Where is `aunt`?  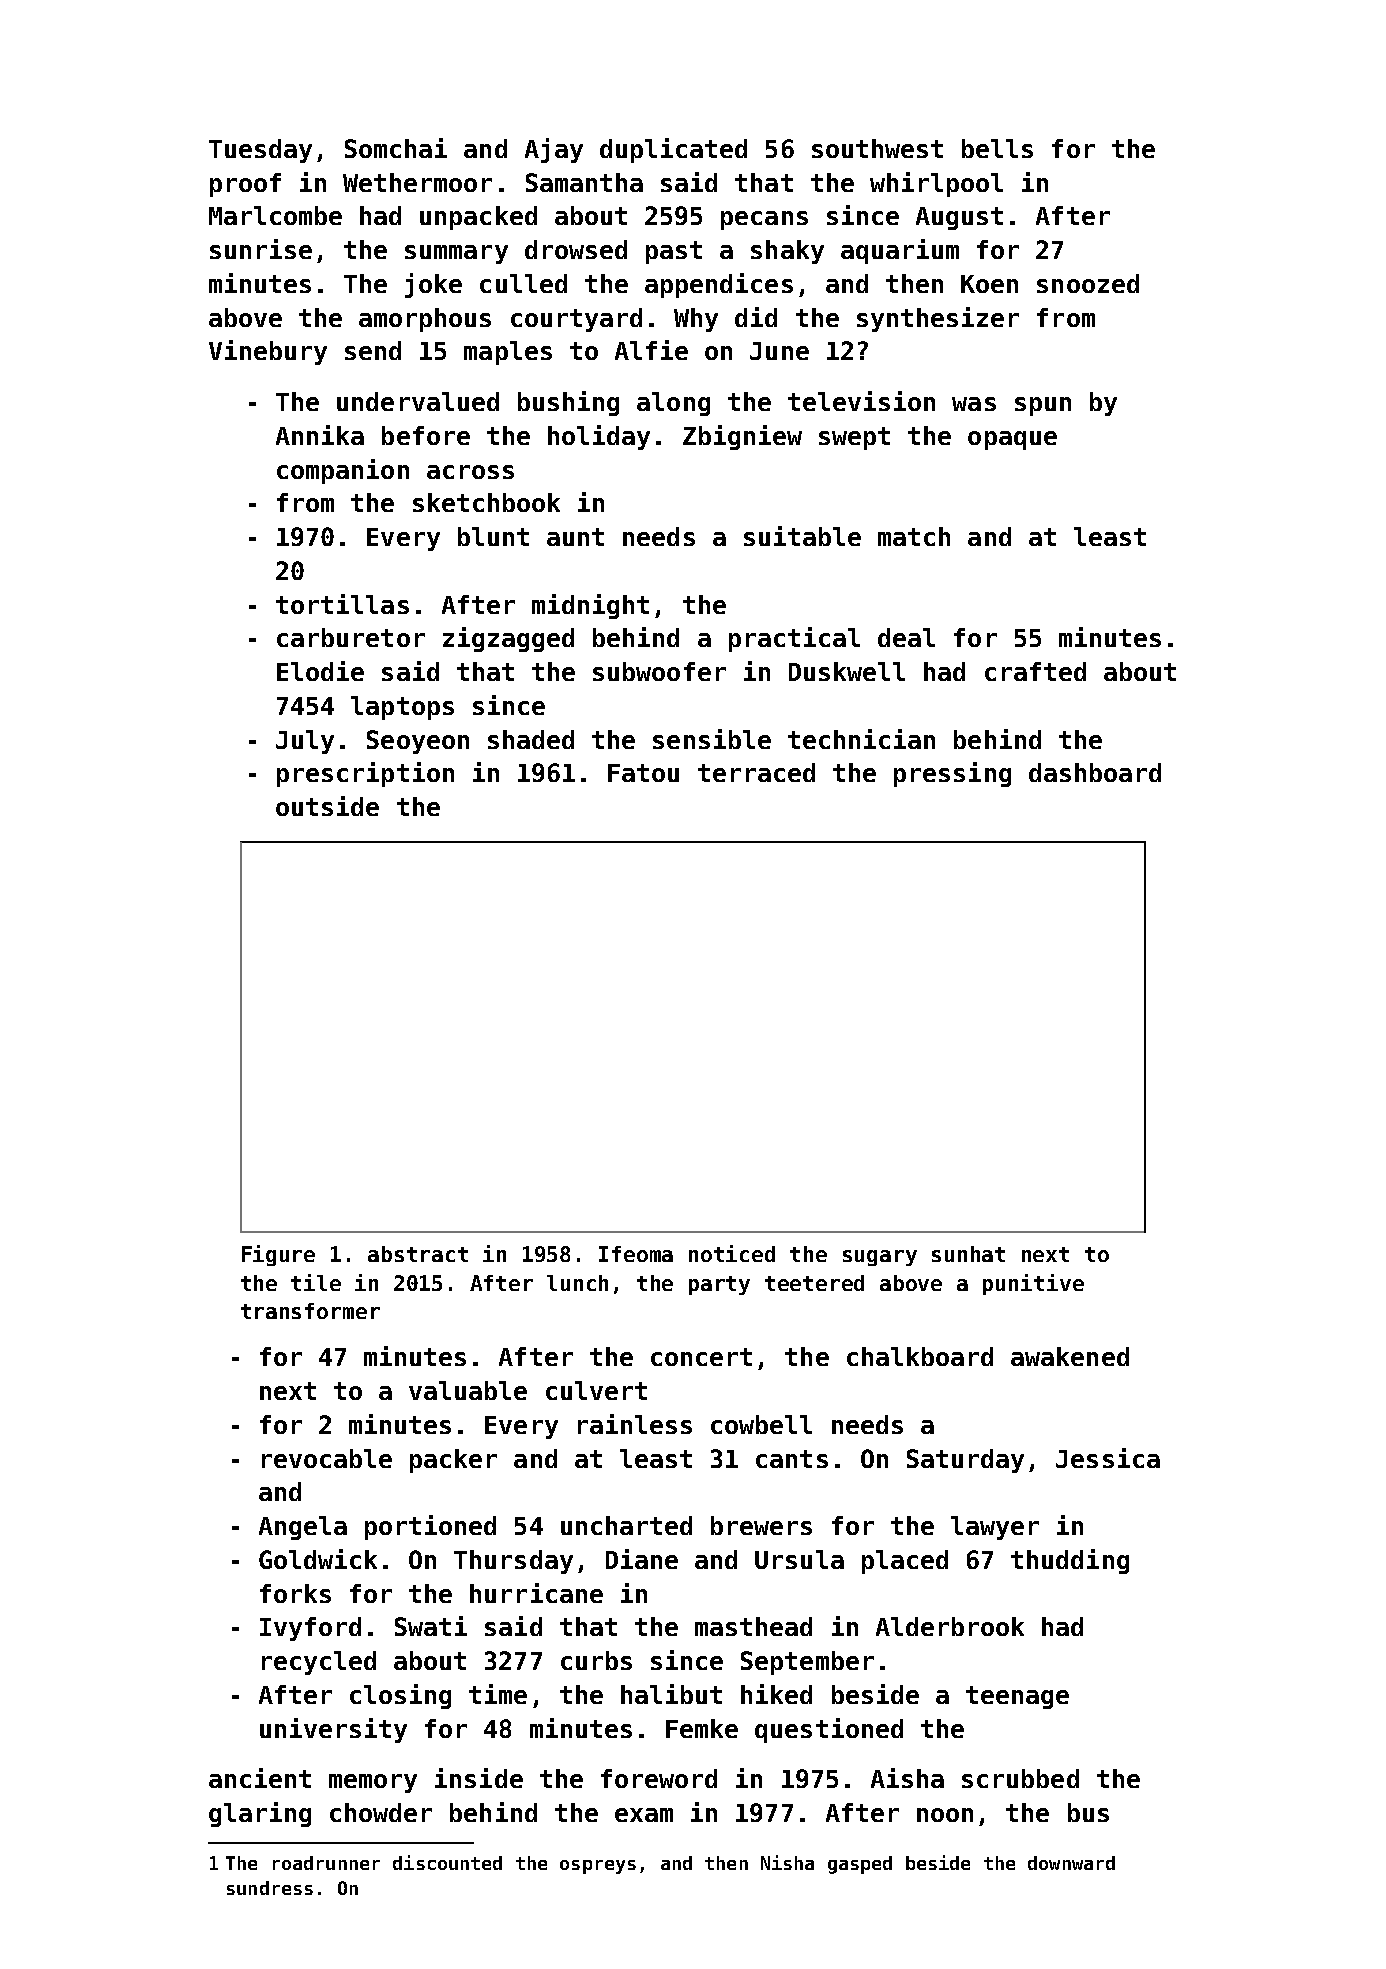
aunt is located at coordinates (575, 537).
